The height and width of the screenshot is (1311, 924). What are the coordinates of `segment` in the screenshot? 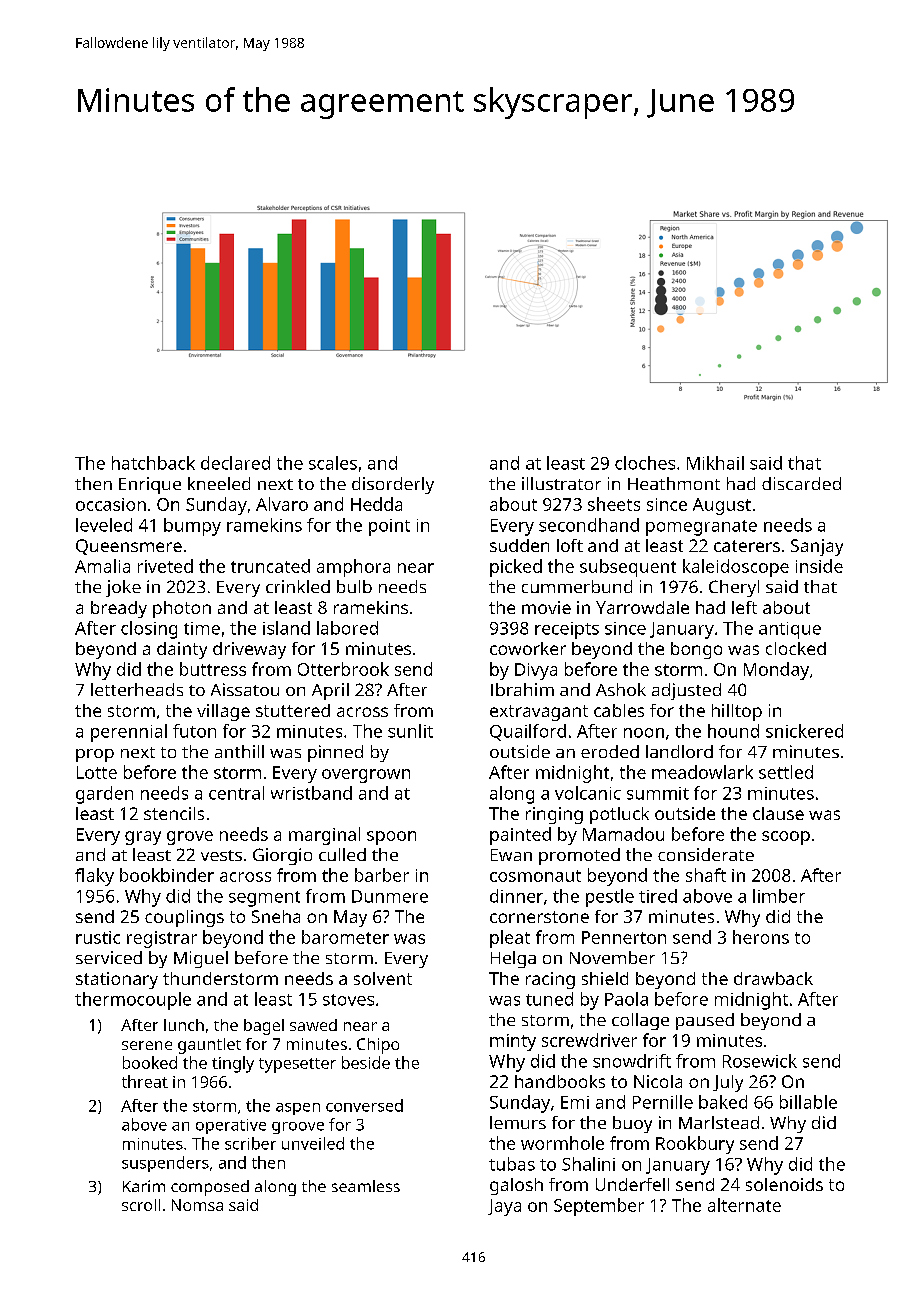 It's located at (264, 899).
